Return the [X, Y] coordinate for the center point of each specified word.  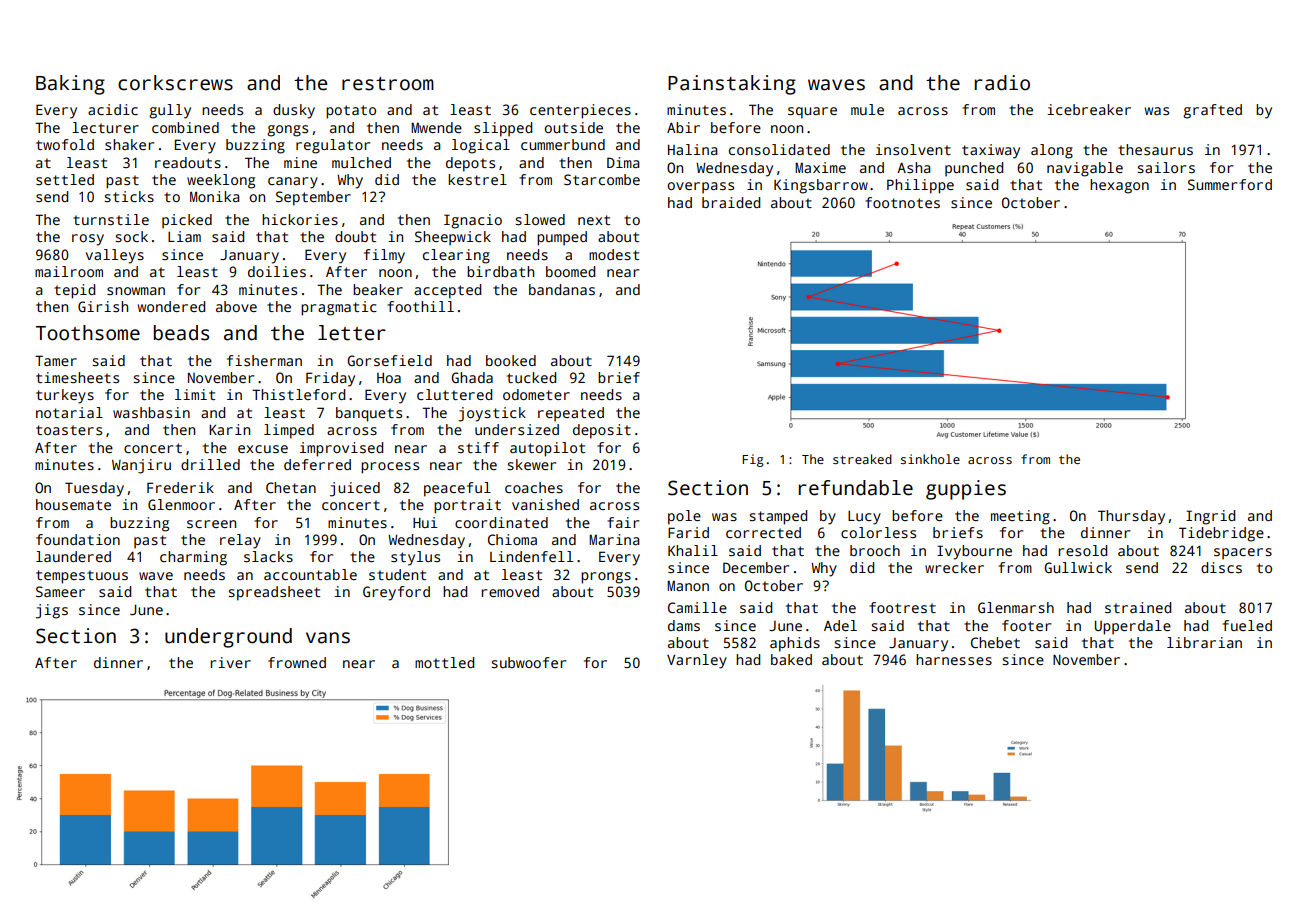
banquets [369, 414]
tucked [531, 377]
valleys [115, 256]
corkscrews [175, 83]
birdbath [500, 271]
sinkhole [930, 459]
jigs [52, 611]
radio [1002, 83]
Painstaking [732, 85]
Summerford [1230, 184]
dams [684, 625]
